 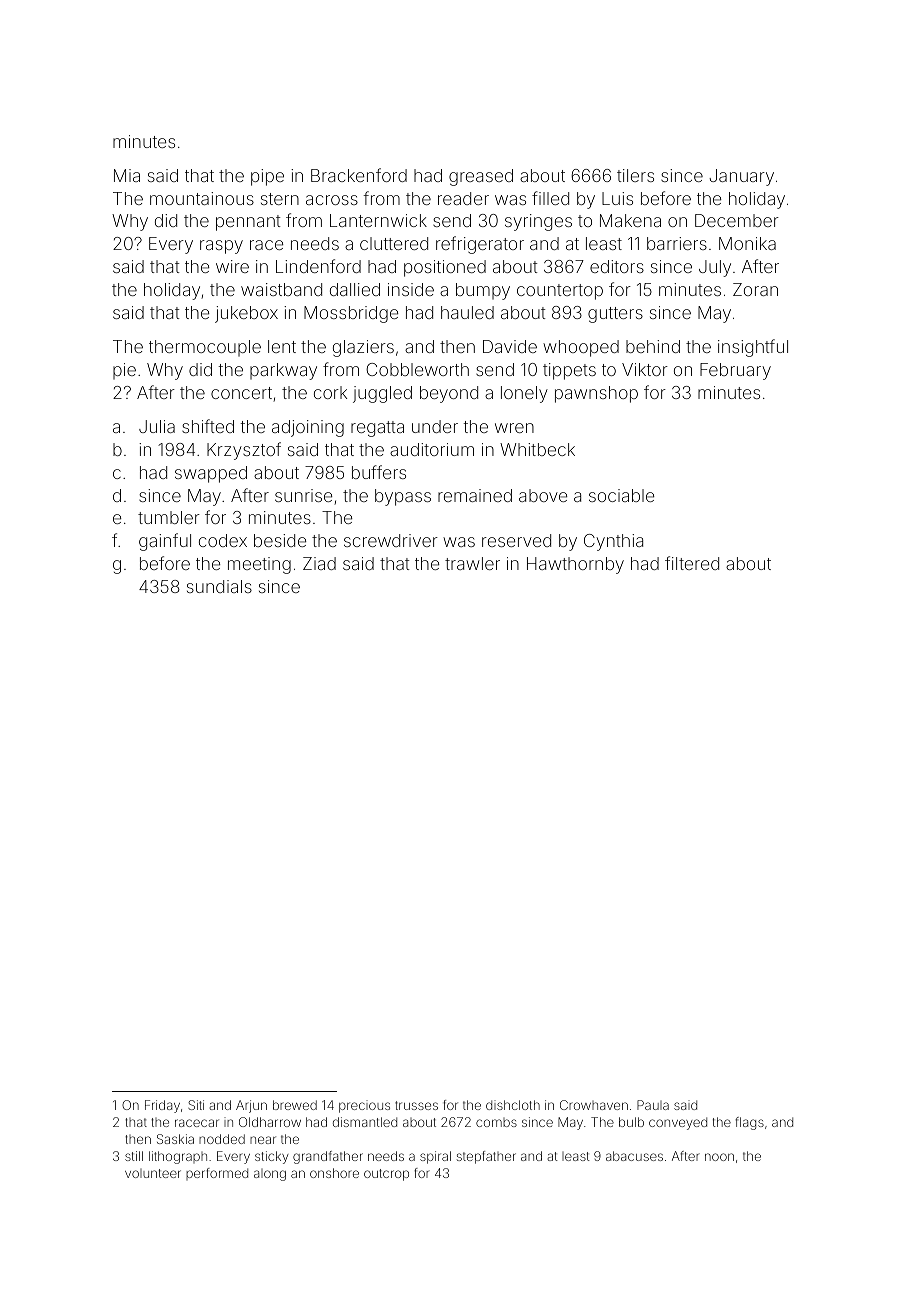 What do you see at coordinates (653, 1105) in the page?
I see `Paula` at bounding box center [653, 1105].
